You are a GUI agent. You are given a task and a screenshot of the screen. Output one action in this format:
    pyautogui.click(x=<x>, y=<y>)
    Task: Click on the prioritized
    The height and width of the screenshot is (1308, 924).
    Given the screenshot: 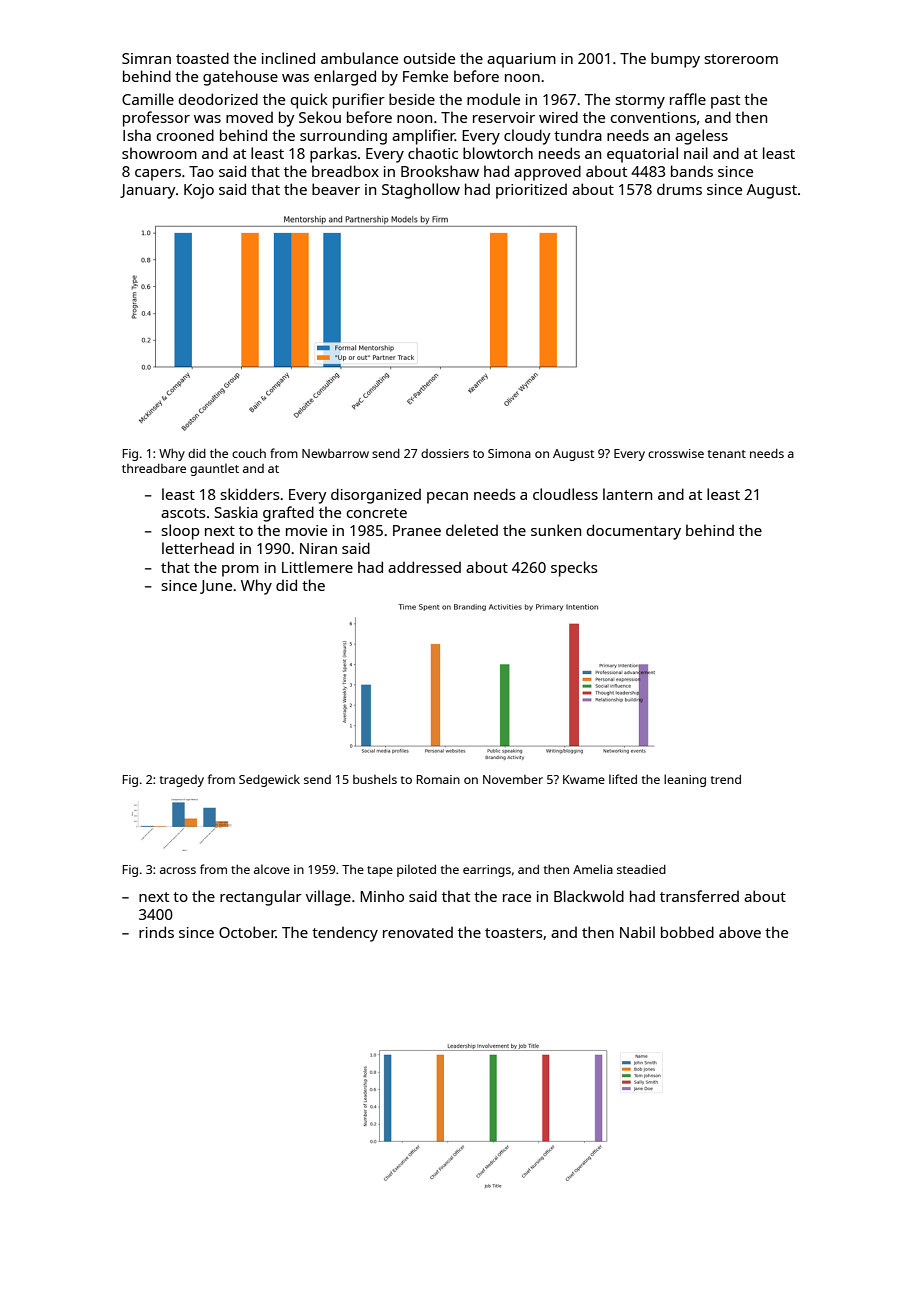 What is the action you would take?
    pyautogui.click(x=531, y=191)
